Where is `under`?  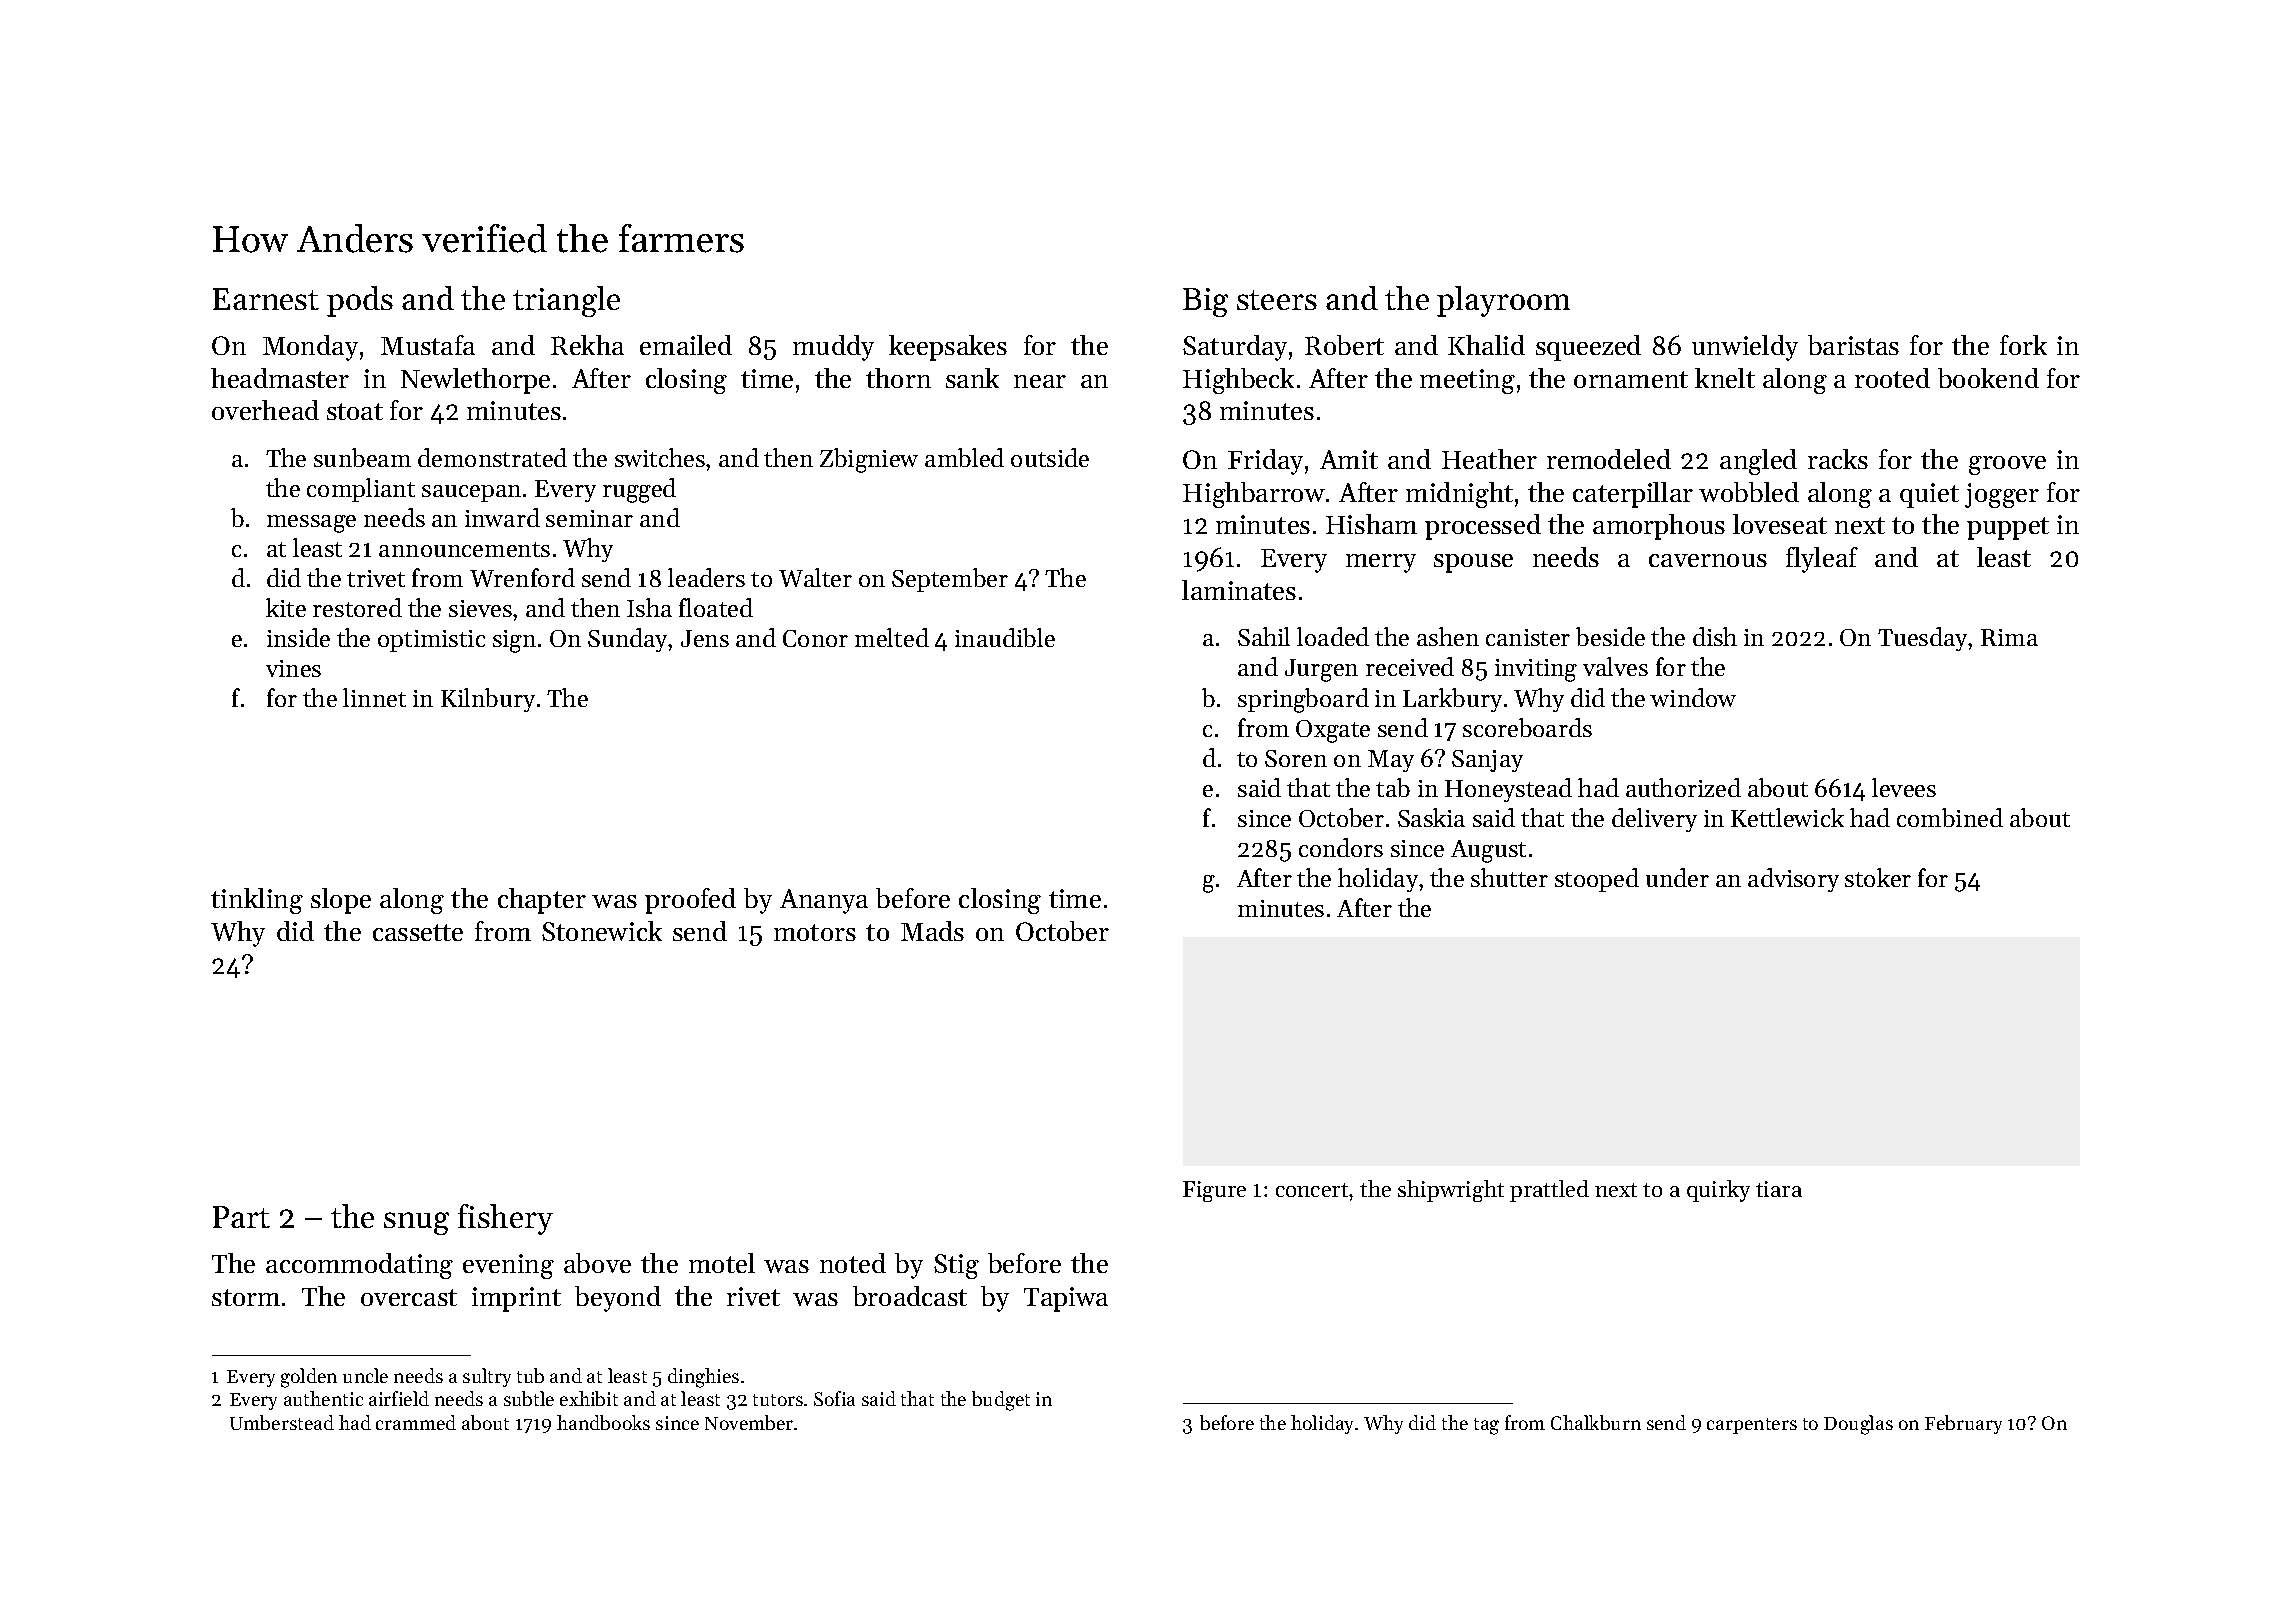 under is located at coordinates (1677, 877).
